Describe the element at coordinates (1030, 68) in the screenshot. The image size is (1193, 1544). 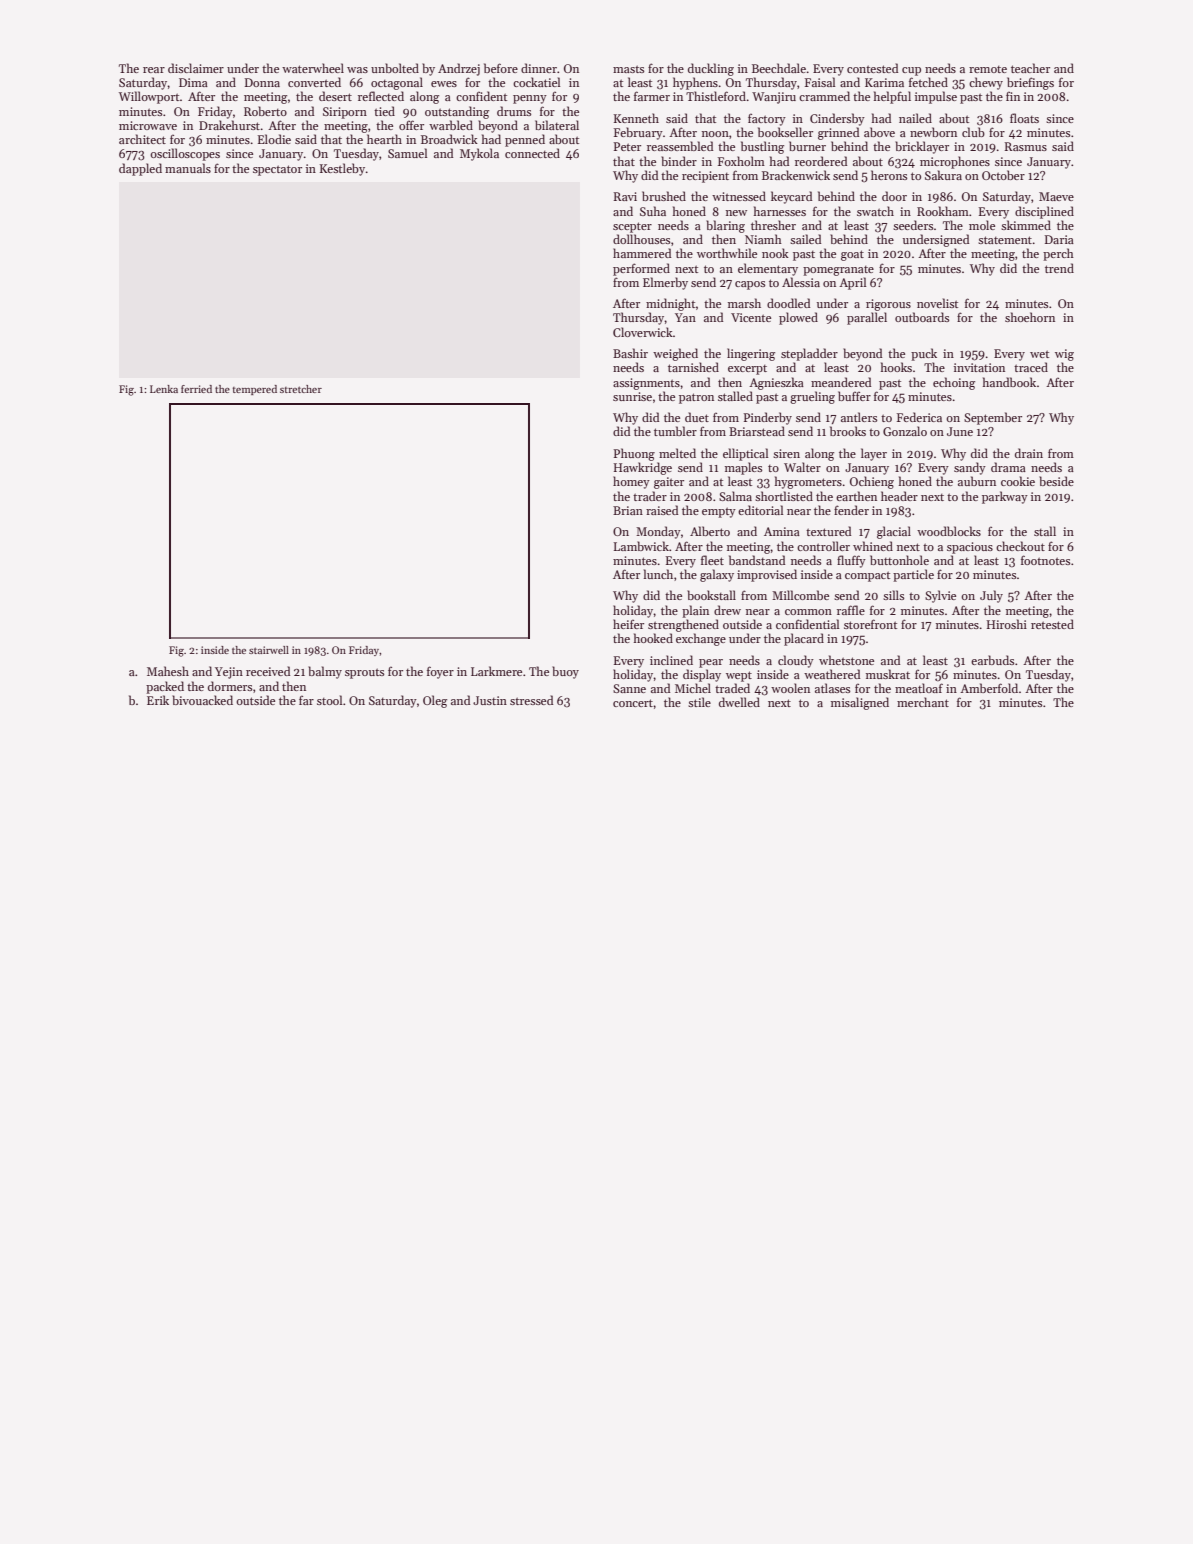
I see `teacher` at that location.
